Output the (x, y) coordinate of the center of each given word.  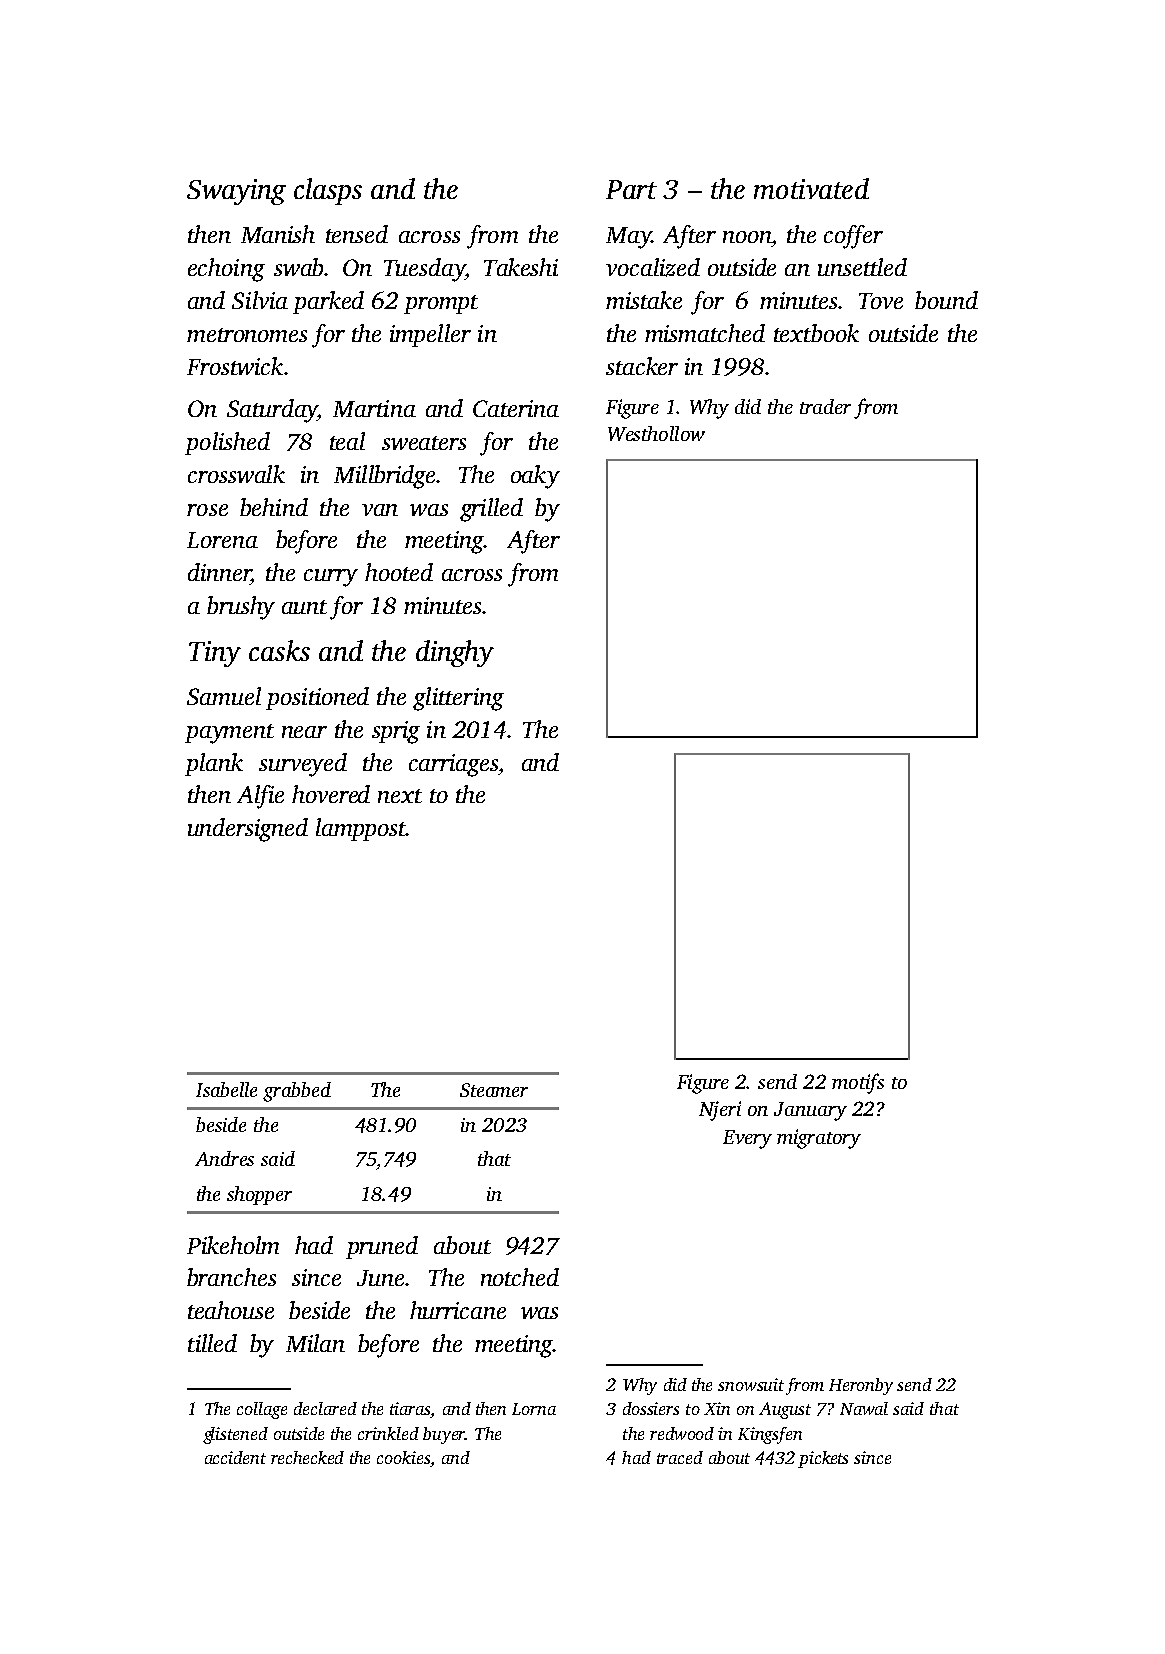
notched (520, 1277)
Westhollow (656, 433)
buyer (444, 1435)
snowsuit (751, 1384)
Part (631, 189)
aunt (304, 607)
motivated (811, 188)
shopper (259, 1195)
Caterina (516, 408)
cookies (404, 1459)
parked (328, 302)
